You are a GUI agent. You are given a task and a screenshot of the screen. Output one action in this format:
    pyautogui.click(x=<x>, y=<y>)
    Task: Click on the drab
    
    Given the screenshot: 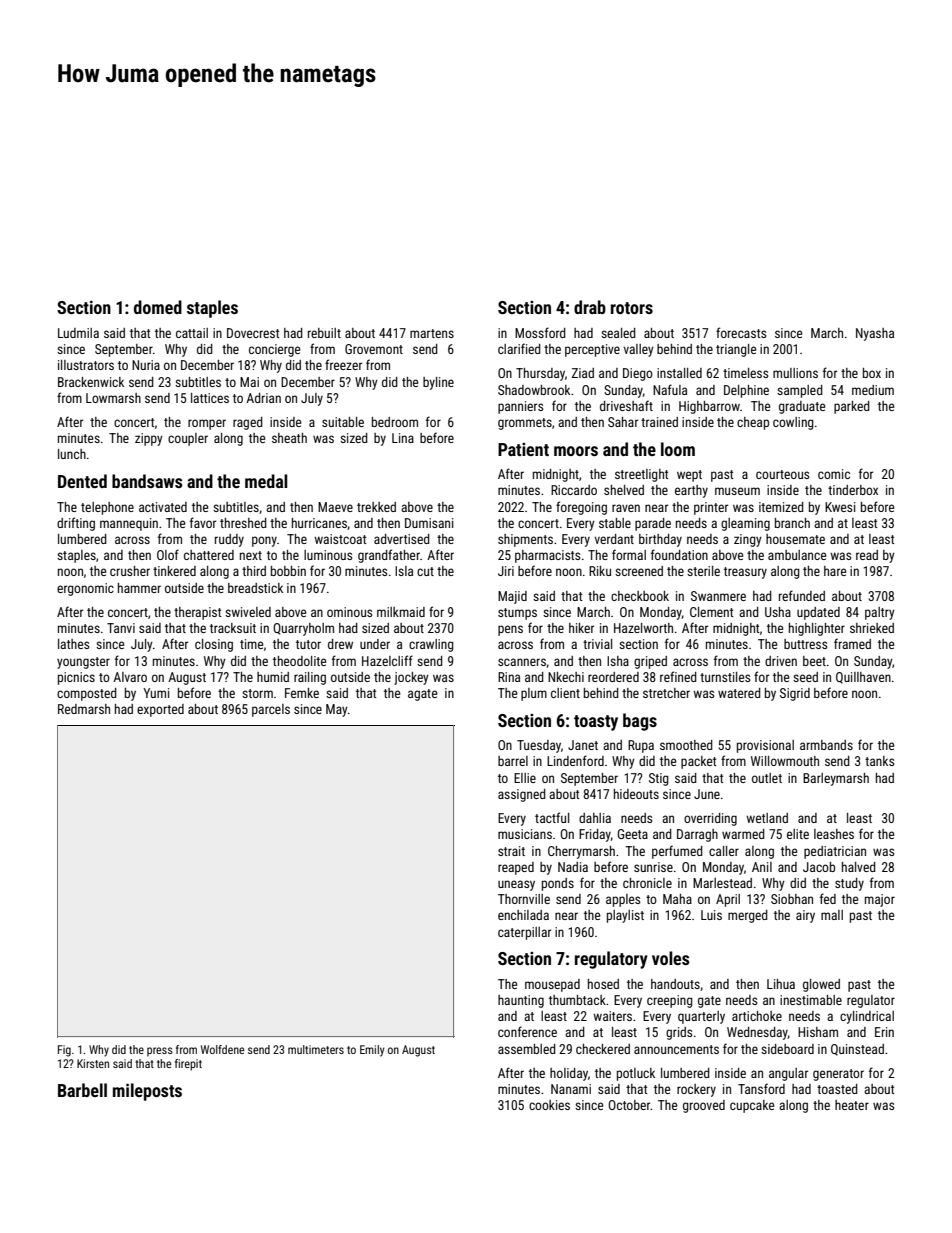 What is the action you would take?
    pyautogui.click(x=590, y=307)
